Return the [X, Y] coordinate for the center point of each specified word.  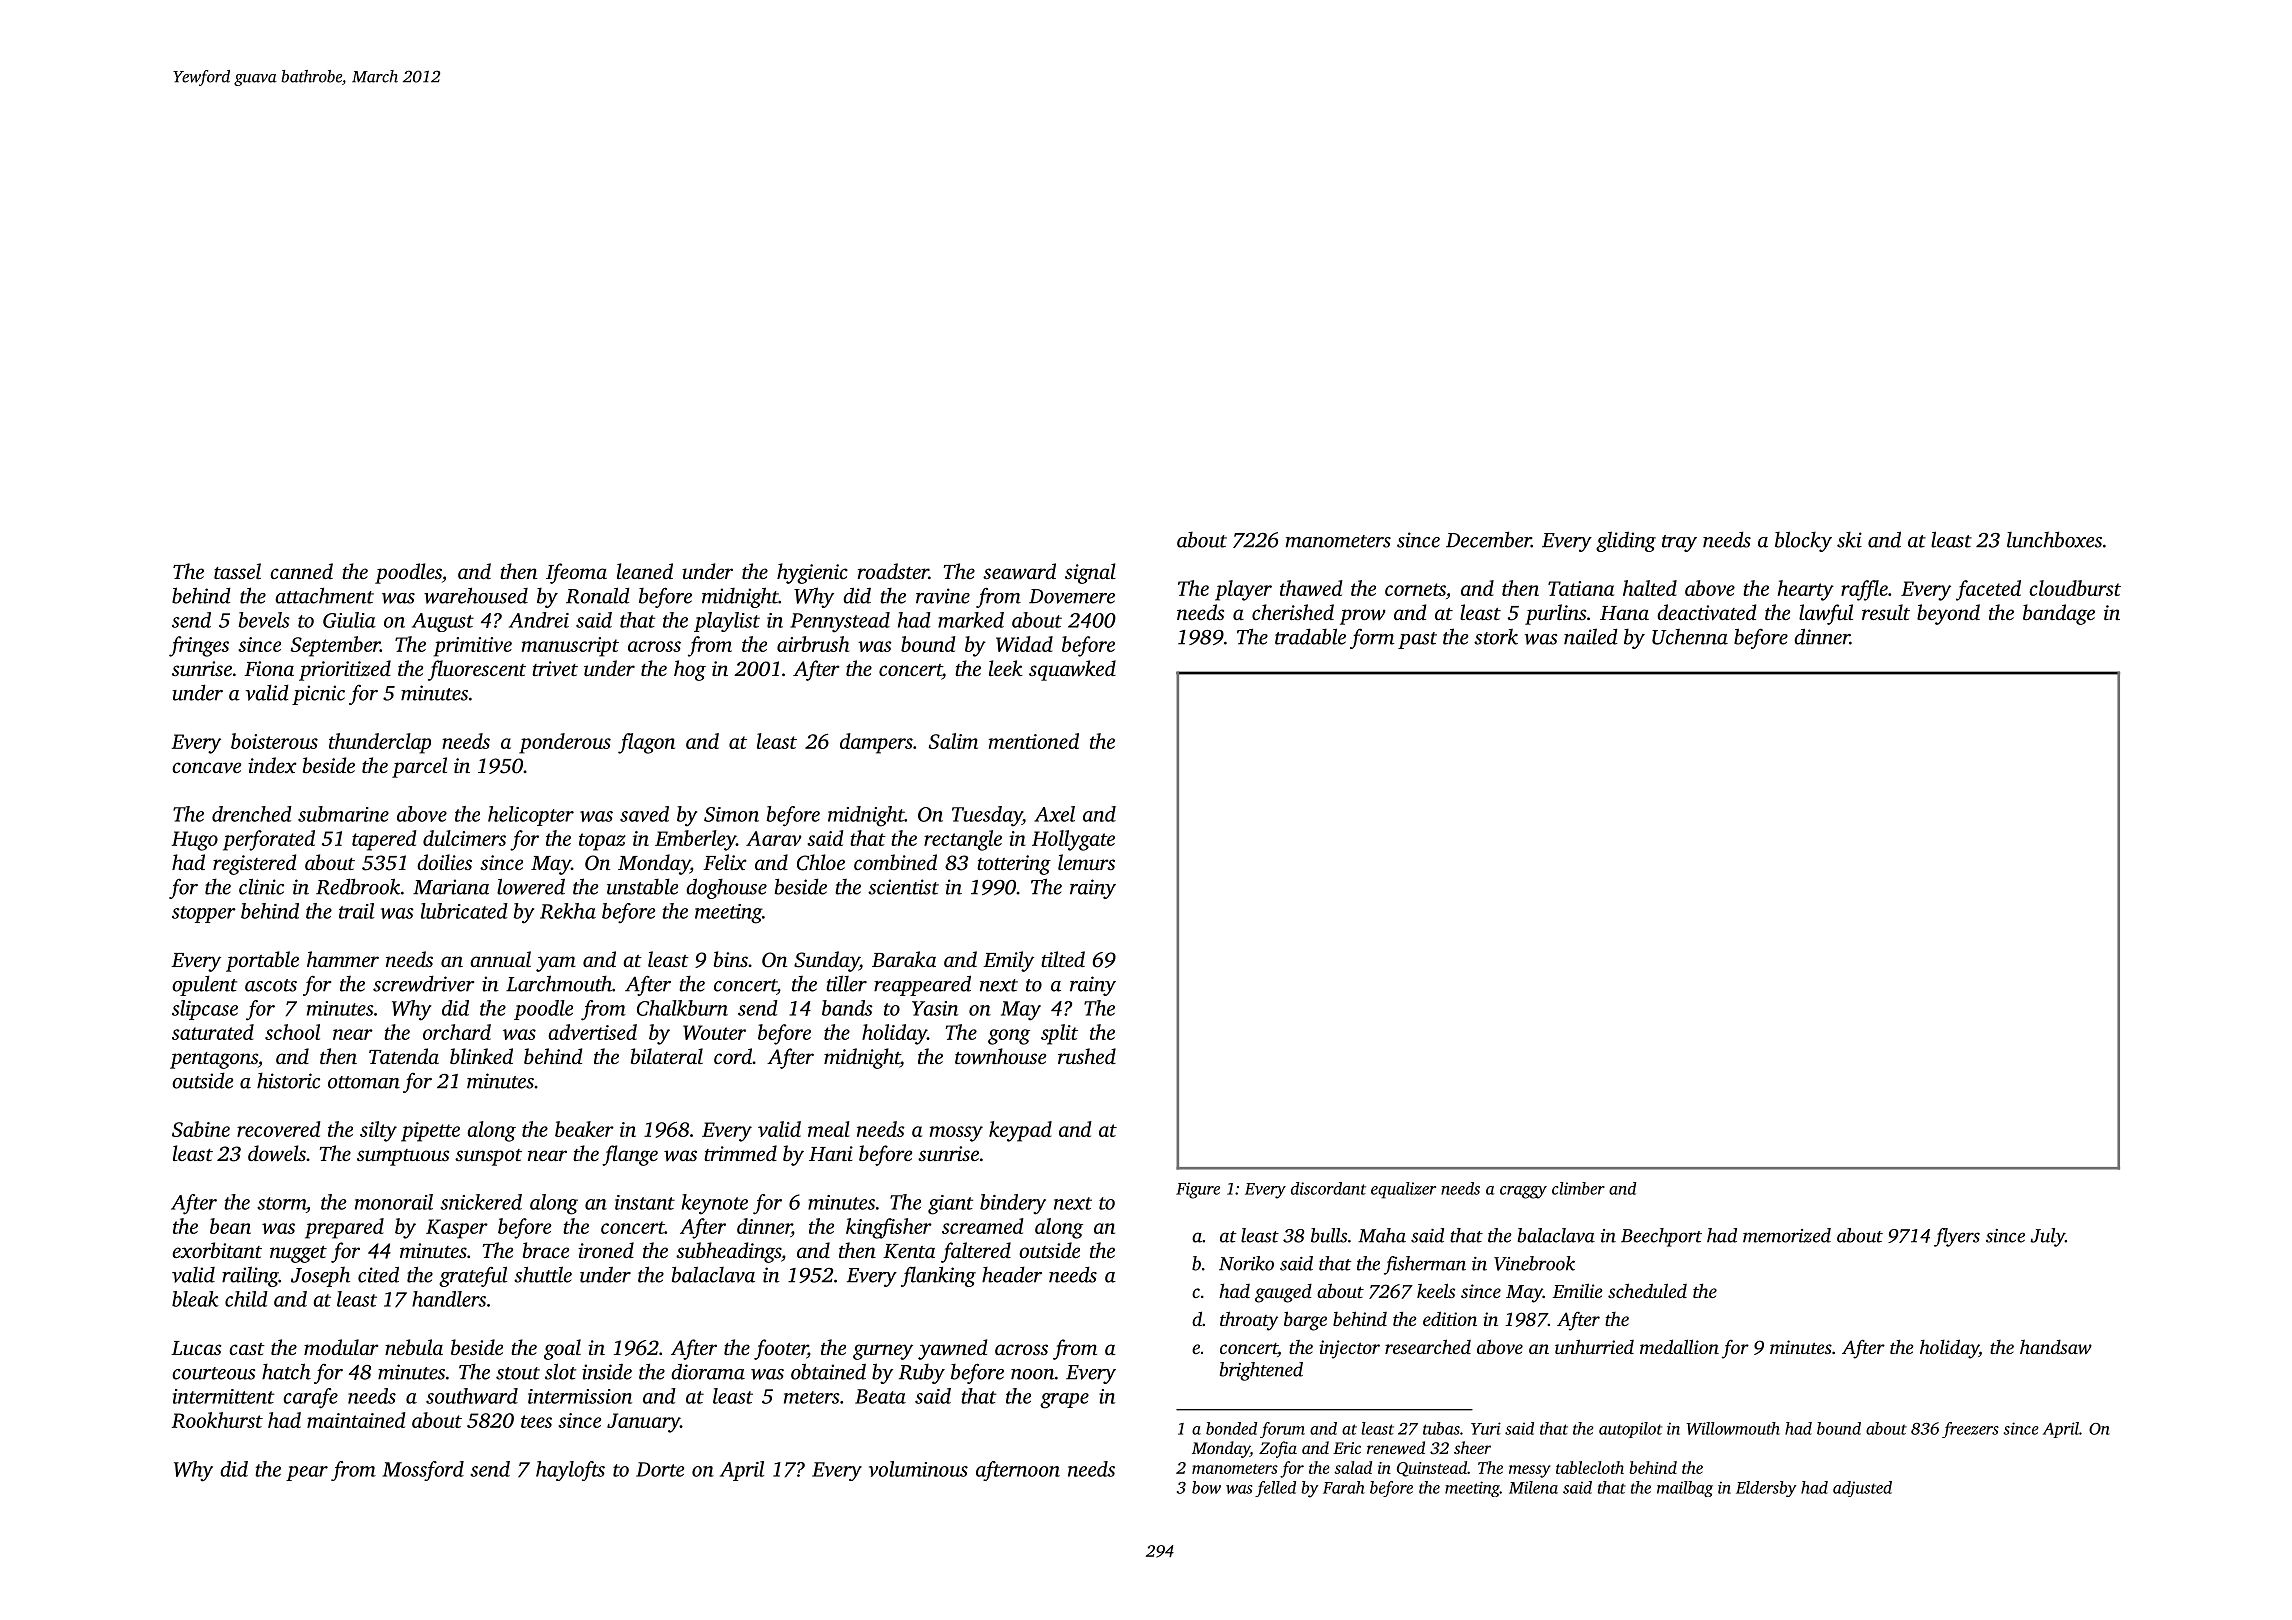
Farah [1344, 1487]
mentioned [1034, 741]
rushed [1087, 1056]
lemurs [1086, 862]
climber [1578, 1188]
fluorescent [477, 670]
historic [288, 1081]
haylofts [570, 1471]
